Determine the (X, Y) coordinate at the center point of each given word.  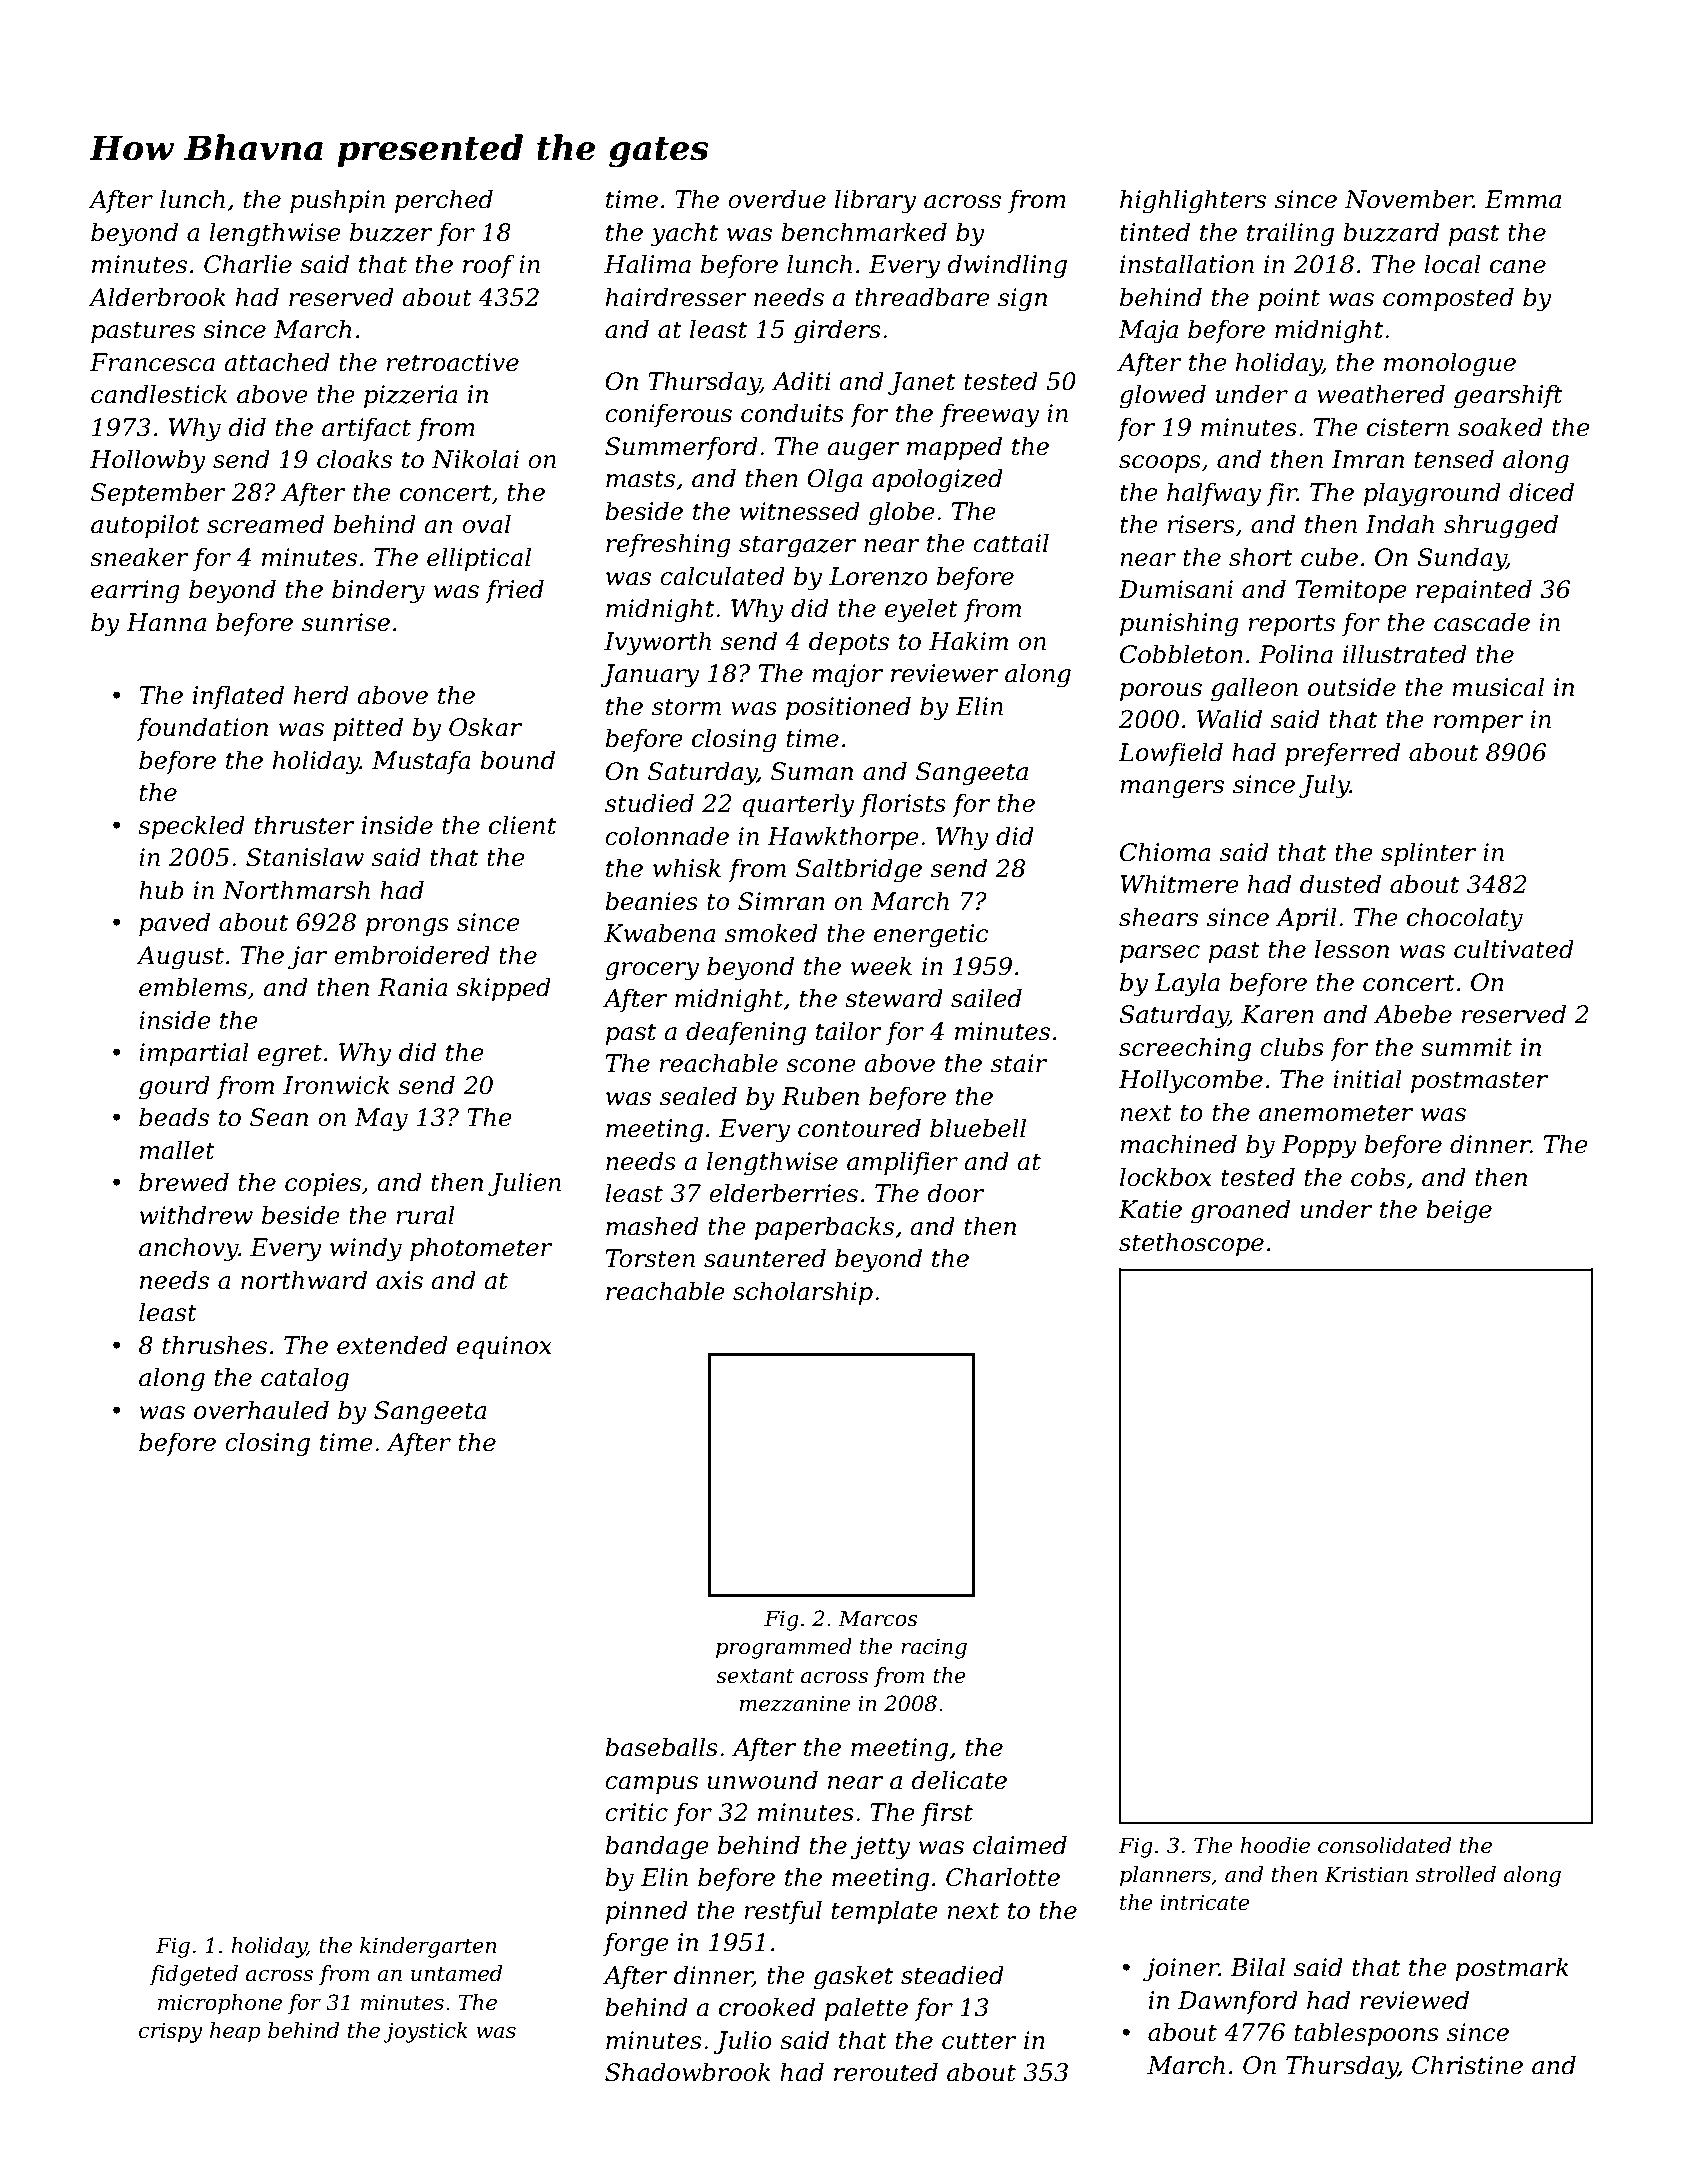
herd (321, 695)
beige (1459, 1211)
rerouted (886, 2072)
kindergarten (428, 1947)
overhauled (261, 1410)
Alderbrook (157, 297)
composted (1448, 299)
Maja (1148, 332)
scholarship (803, 1293)
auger (863, 451)
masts (640, 479)
